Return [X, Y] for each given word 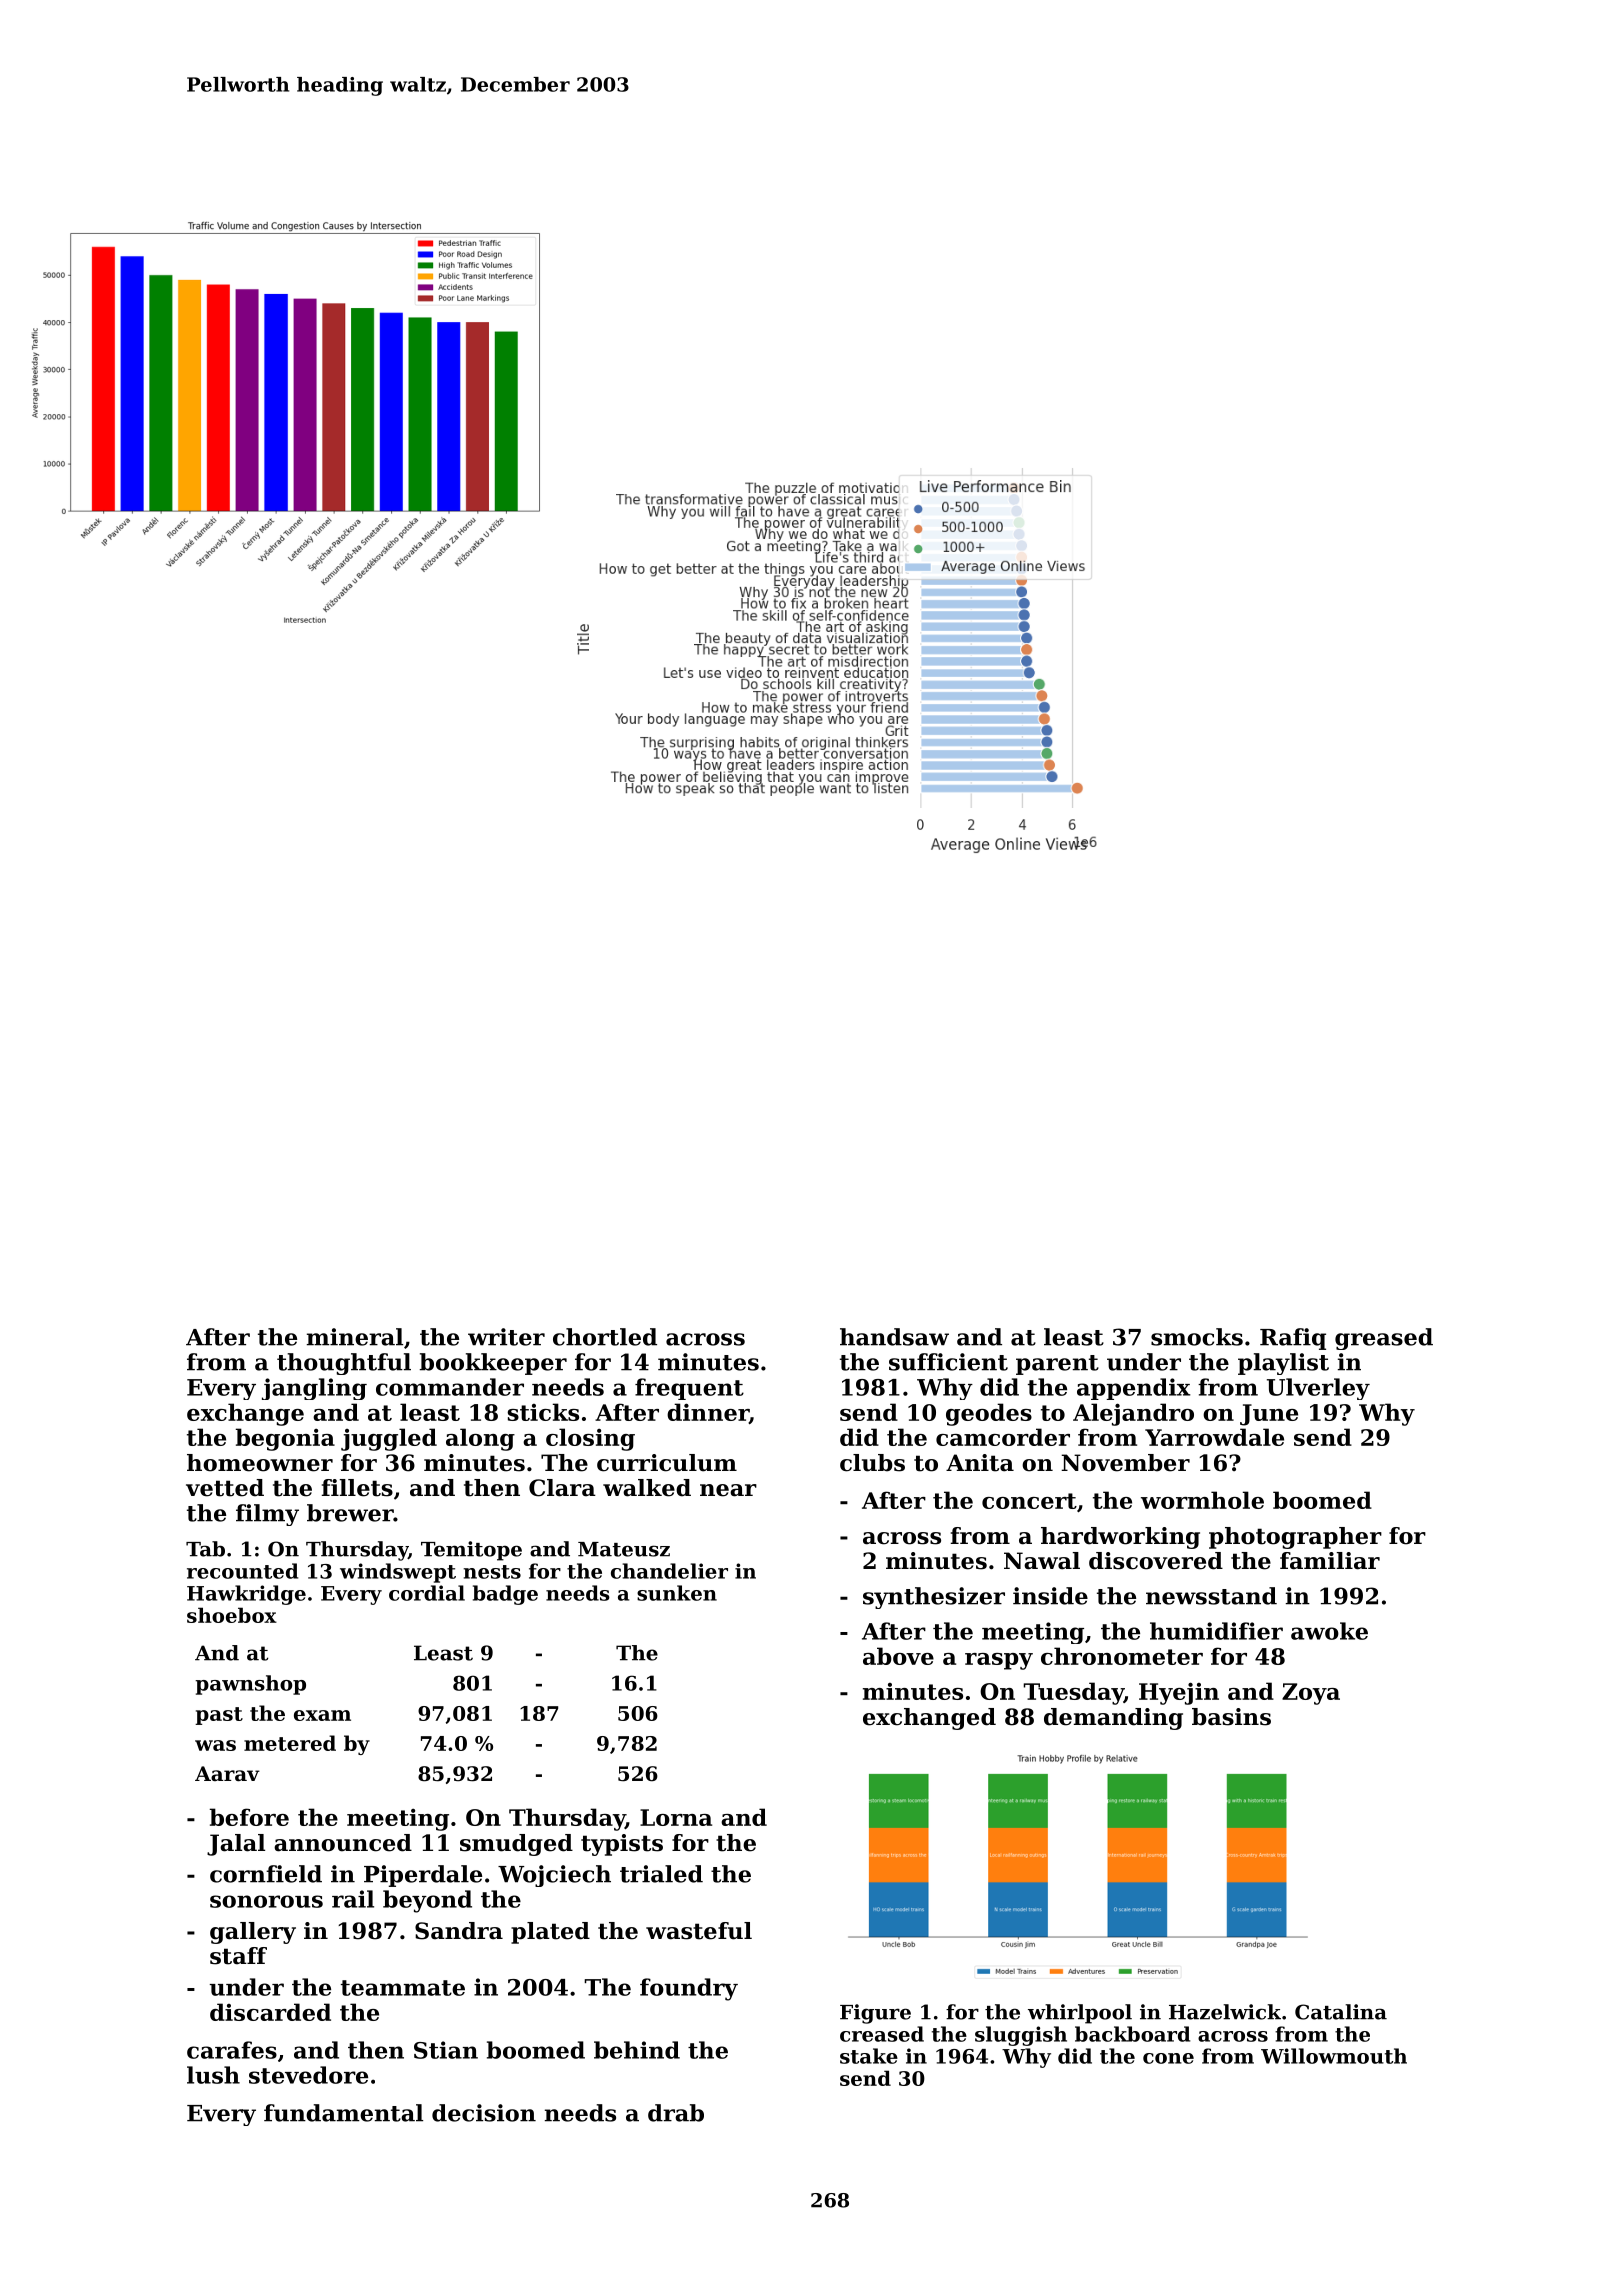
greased [1384, 1339]
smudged [516, 1845]
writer [506, 1337]
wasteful [699, 1931]
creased [882, 2034]
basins [1231, 1717]
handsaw [894, 1337]
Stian [446, 2050]
